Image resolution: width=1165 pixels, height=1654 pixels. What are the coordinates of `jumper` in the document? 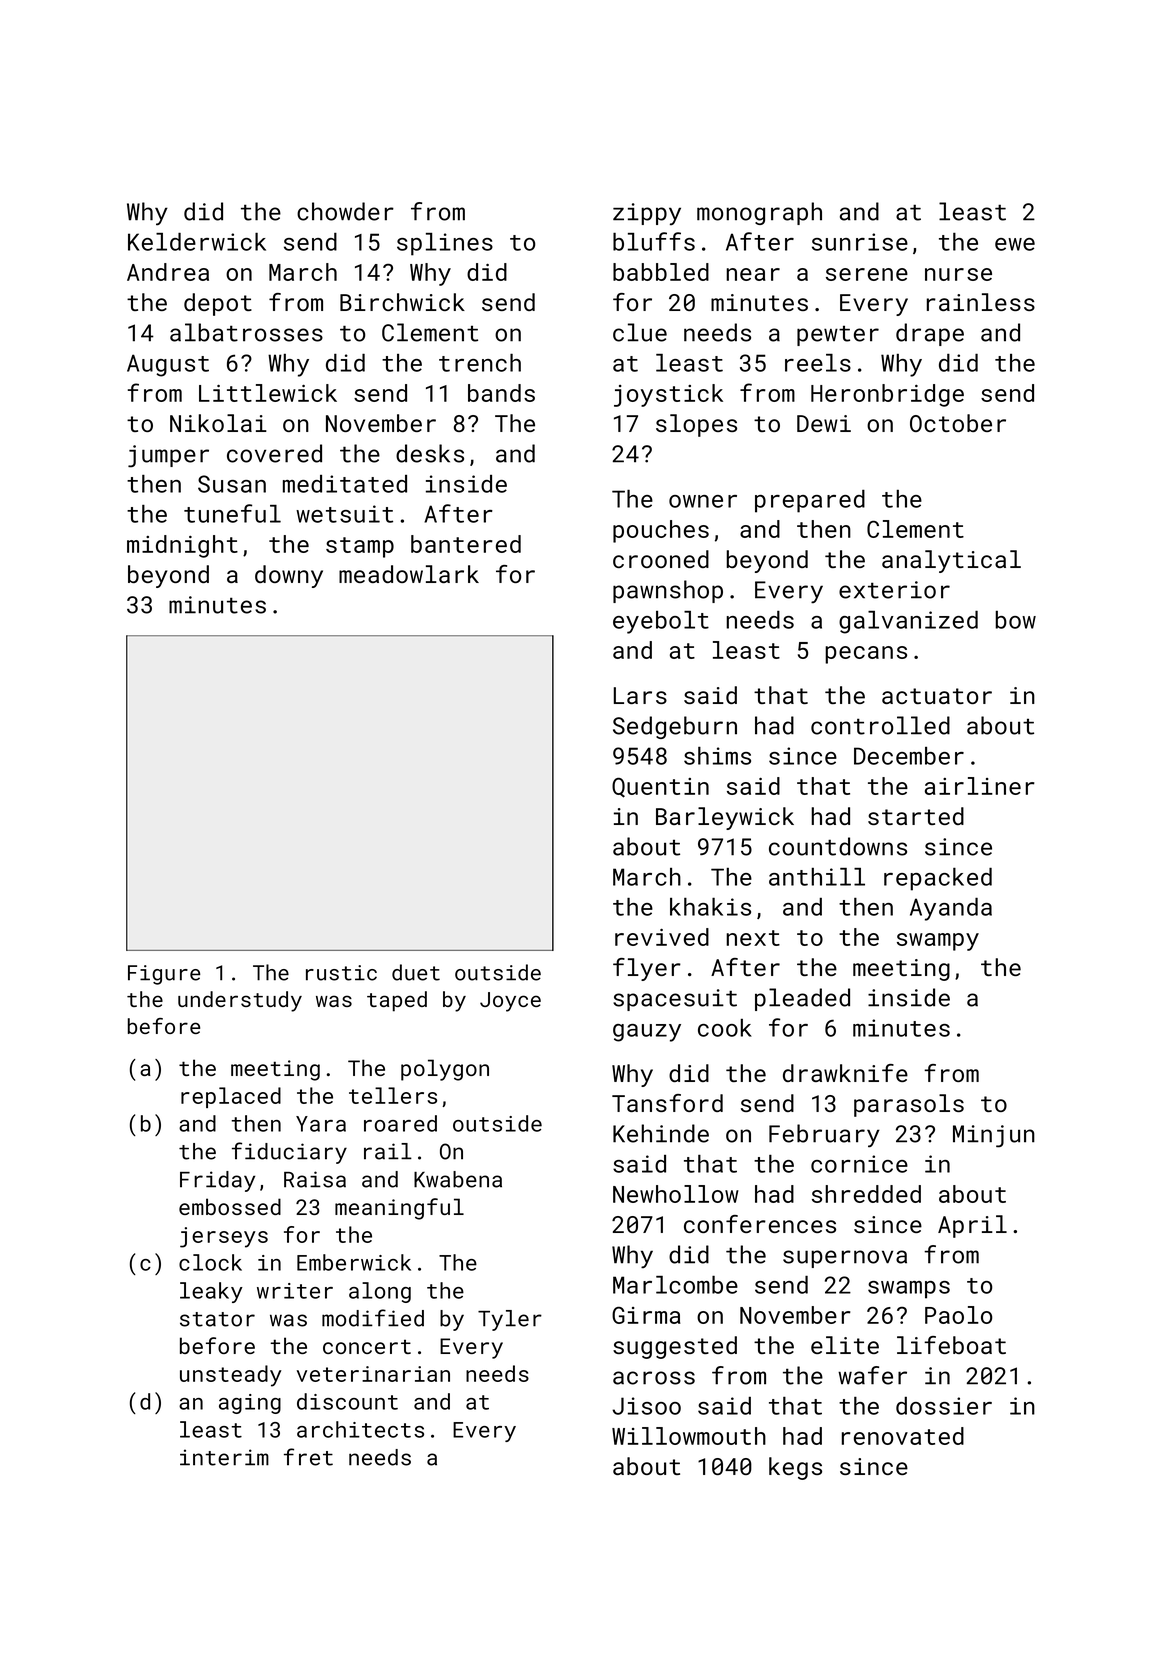 It's located at (168, 456).
